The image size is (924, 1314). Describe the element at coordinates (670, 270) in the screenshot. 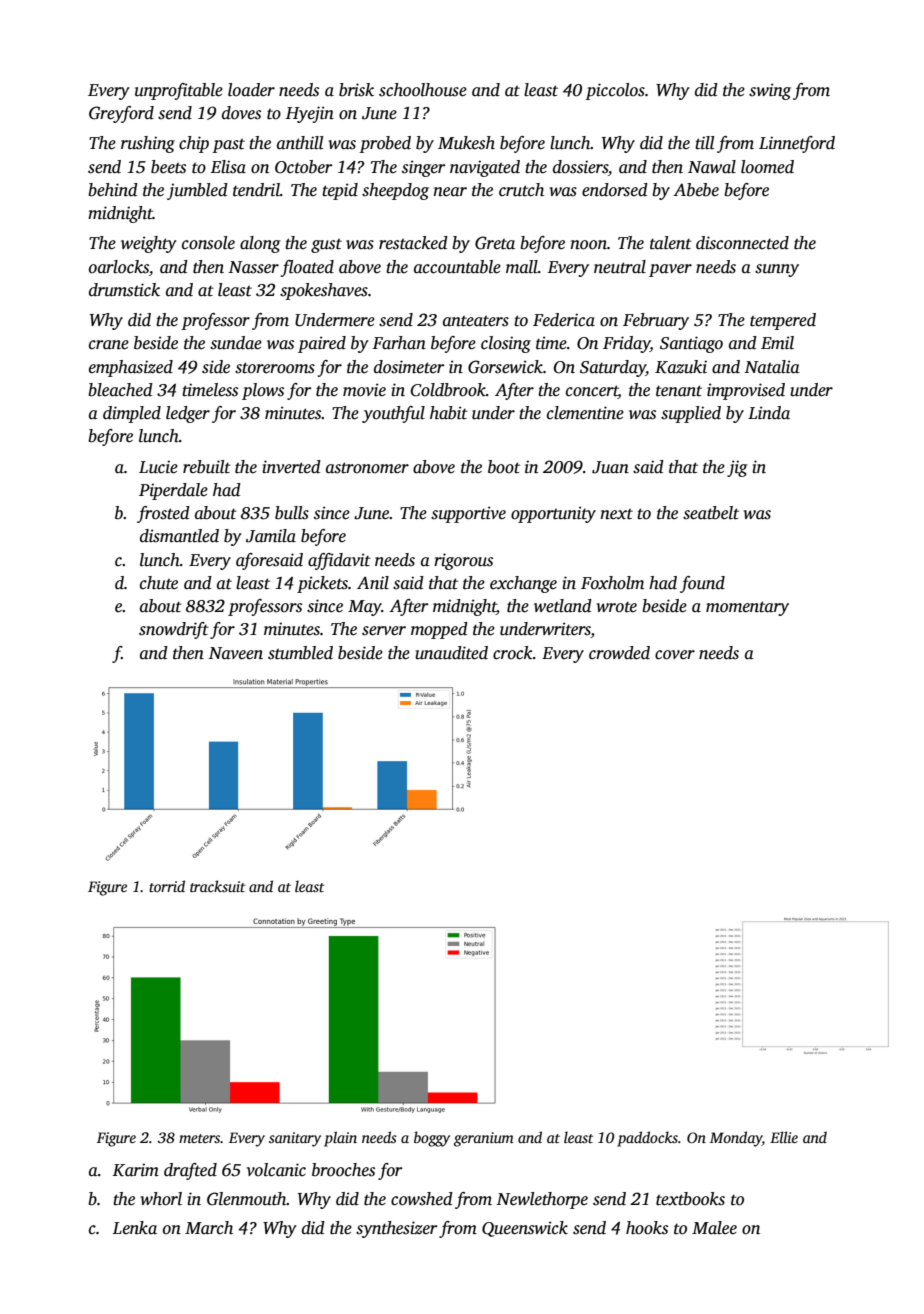

I see `paver` at that location.
